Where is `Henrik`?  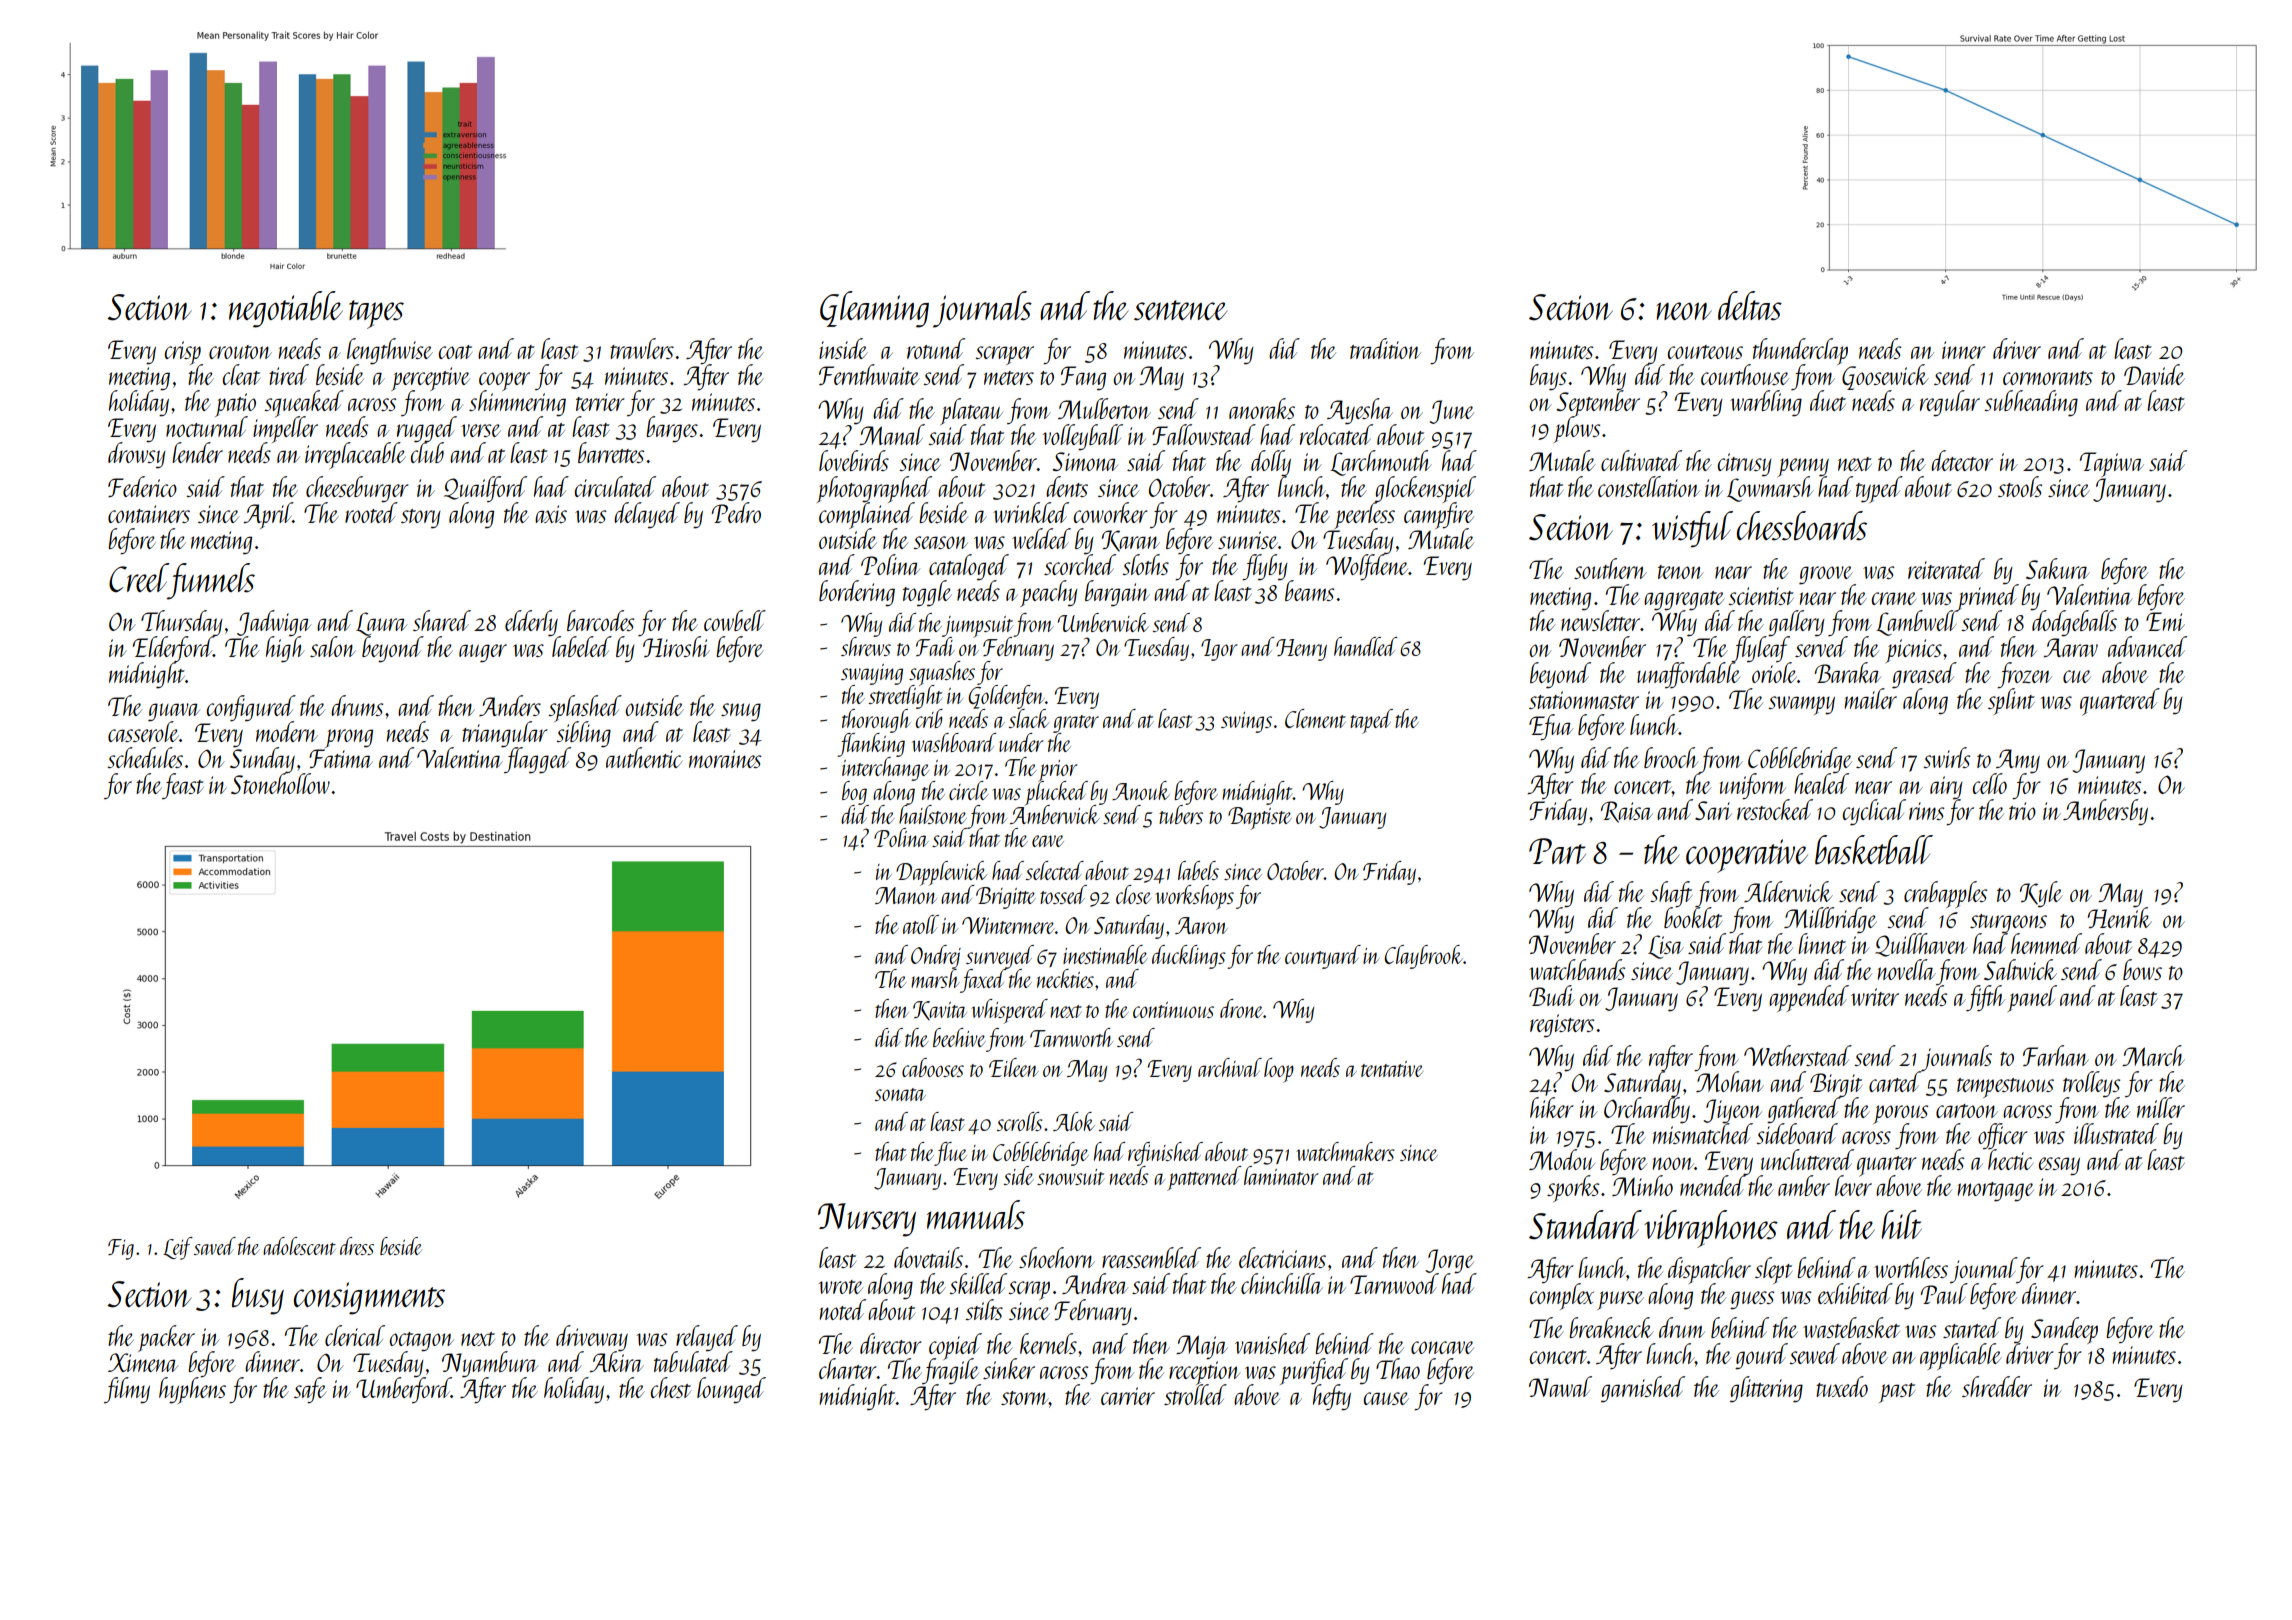
Henrik is located at coordinates (2119, 918).
